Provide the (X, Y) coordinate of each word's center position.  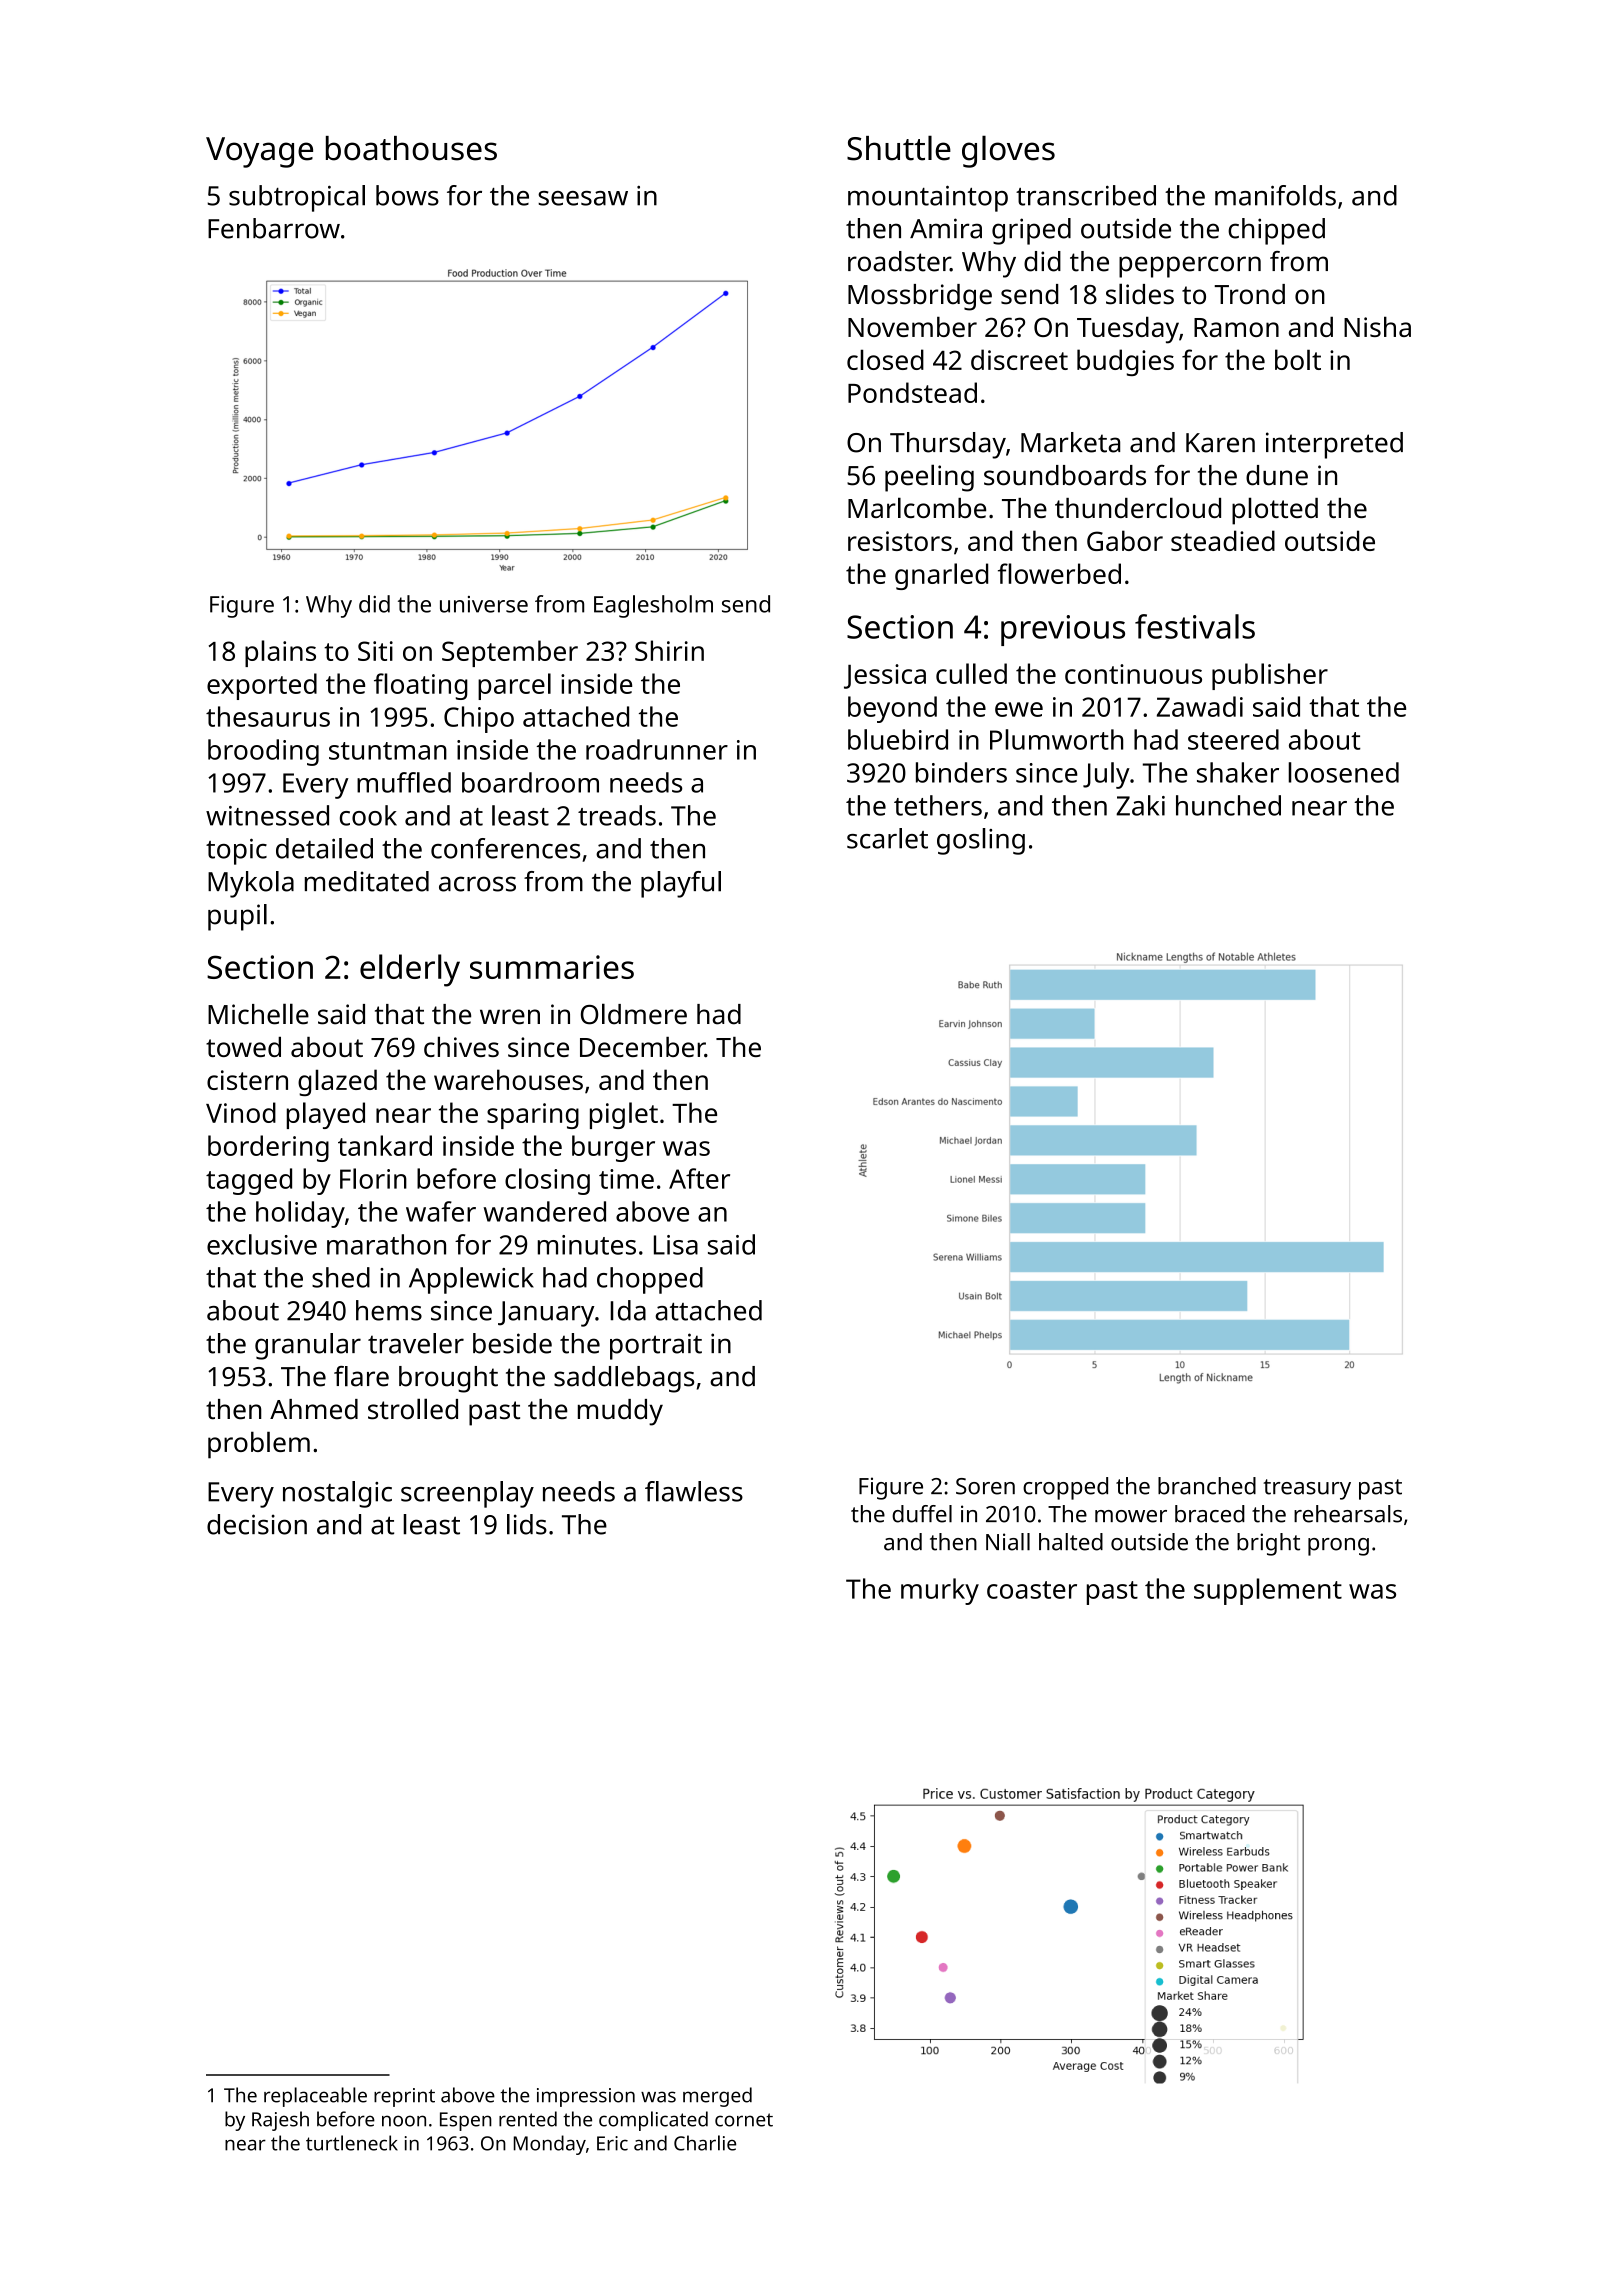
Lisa (676, 1245)
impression (586, 2097)
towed (243, 1047)
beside (512, 1343)
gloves (1008, 151)
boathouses (411, 148)
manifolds (1275, 195)
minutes (587, 1245)
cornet (744, 2120)
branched (1207, 1486)
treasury (1307, 1489)
